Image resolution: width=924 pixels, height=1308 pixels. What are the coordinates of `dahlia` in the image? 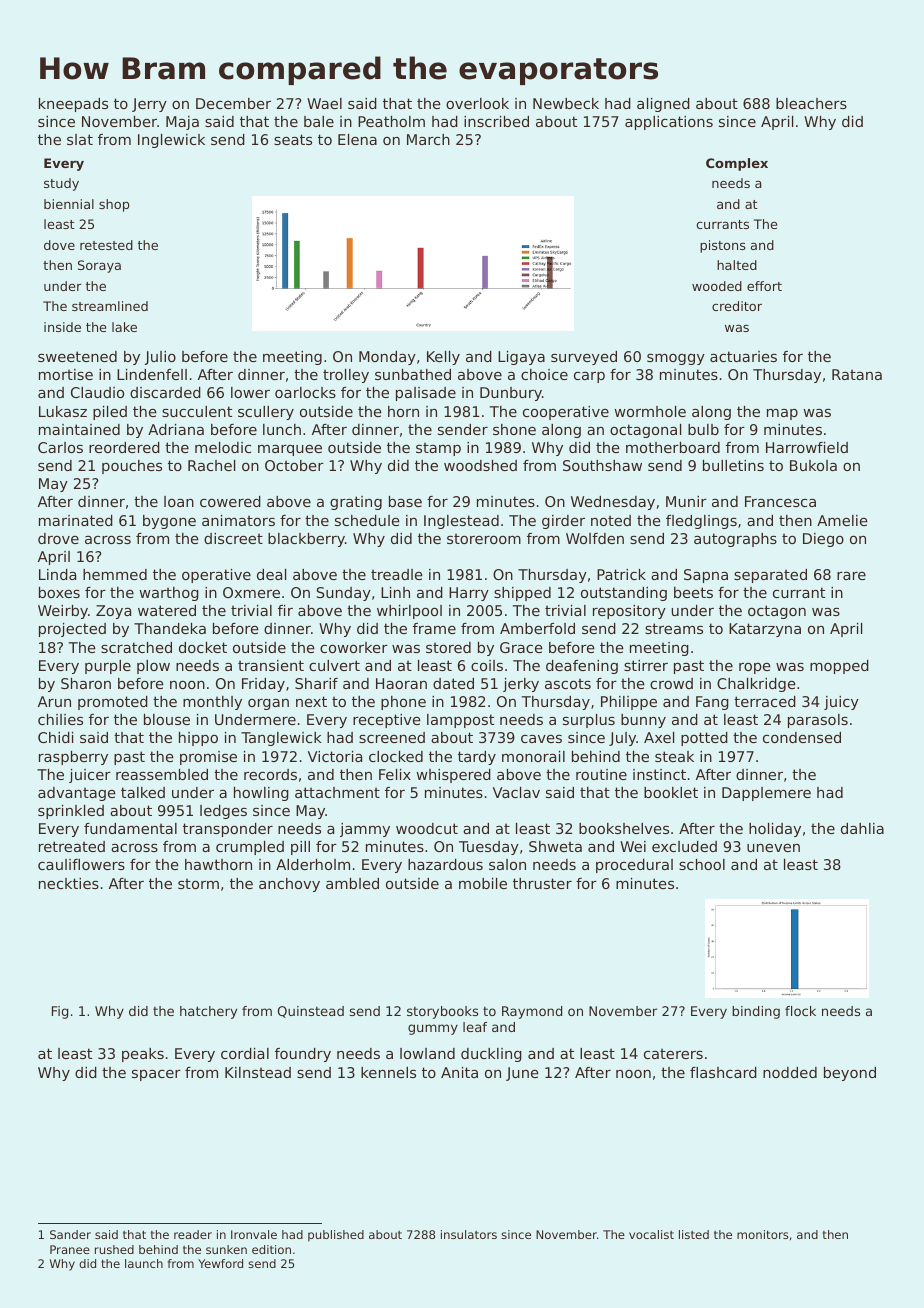 It's located at (862, 828).
